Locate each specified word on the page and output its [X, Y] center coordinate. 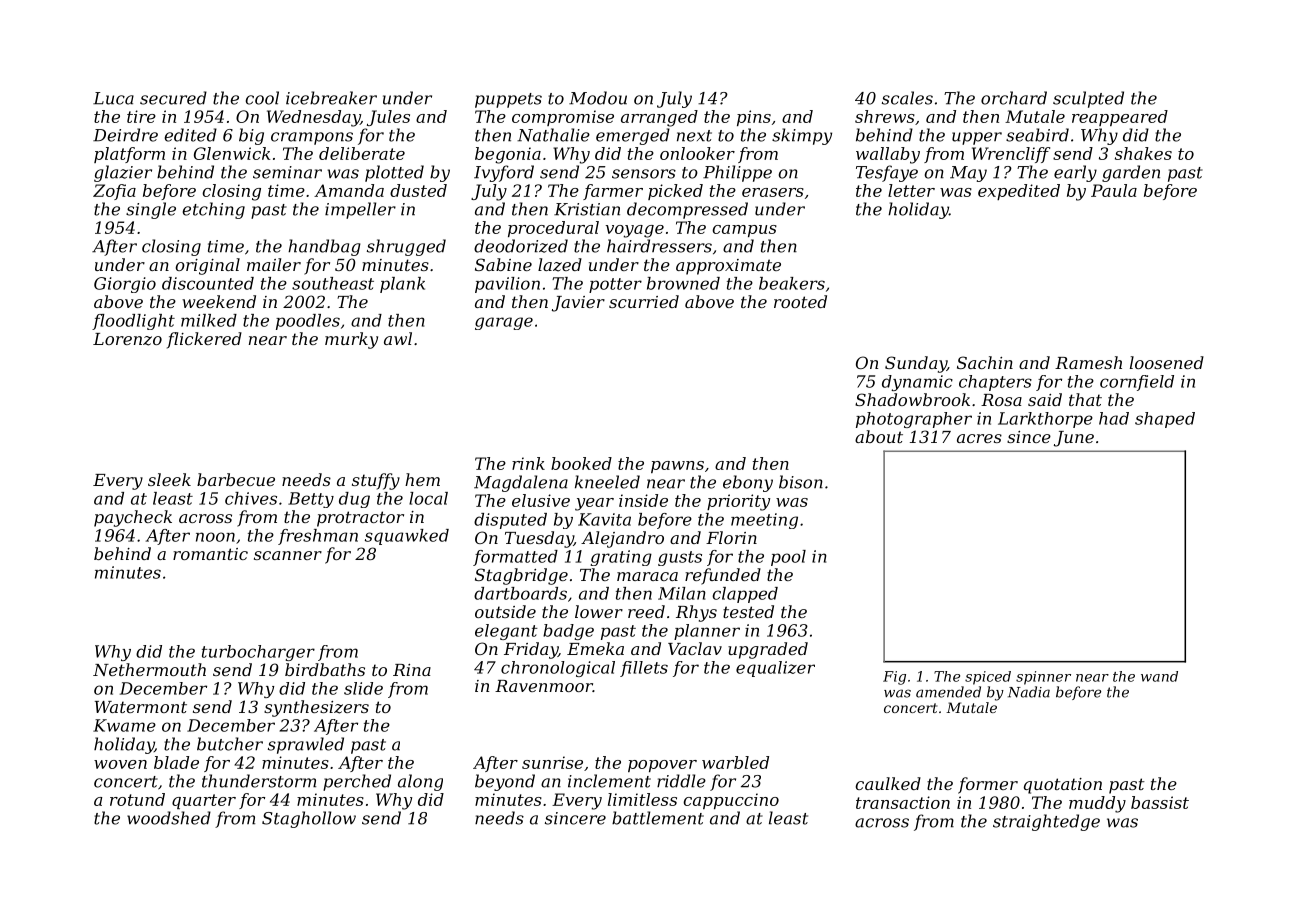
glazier [123, 173]
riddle [681, 781]
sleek [169, 479]
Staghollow [309, 819]
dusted [418, 190]
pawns [677, 467]
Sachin [985, 362]
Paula [1114, 190]
